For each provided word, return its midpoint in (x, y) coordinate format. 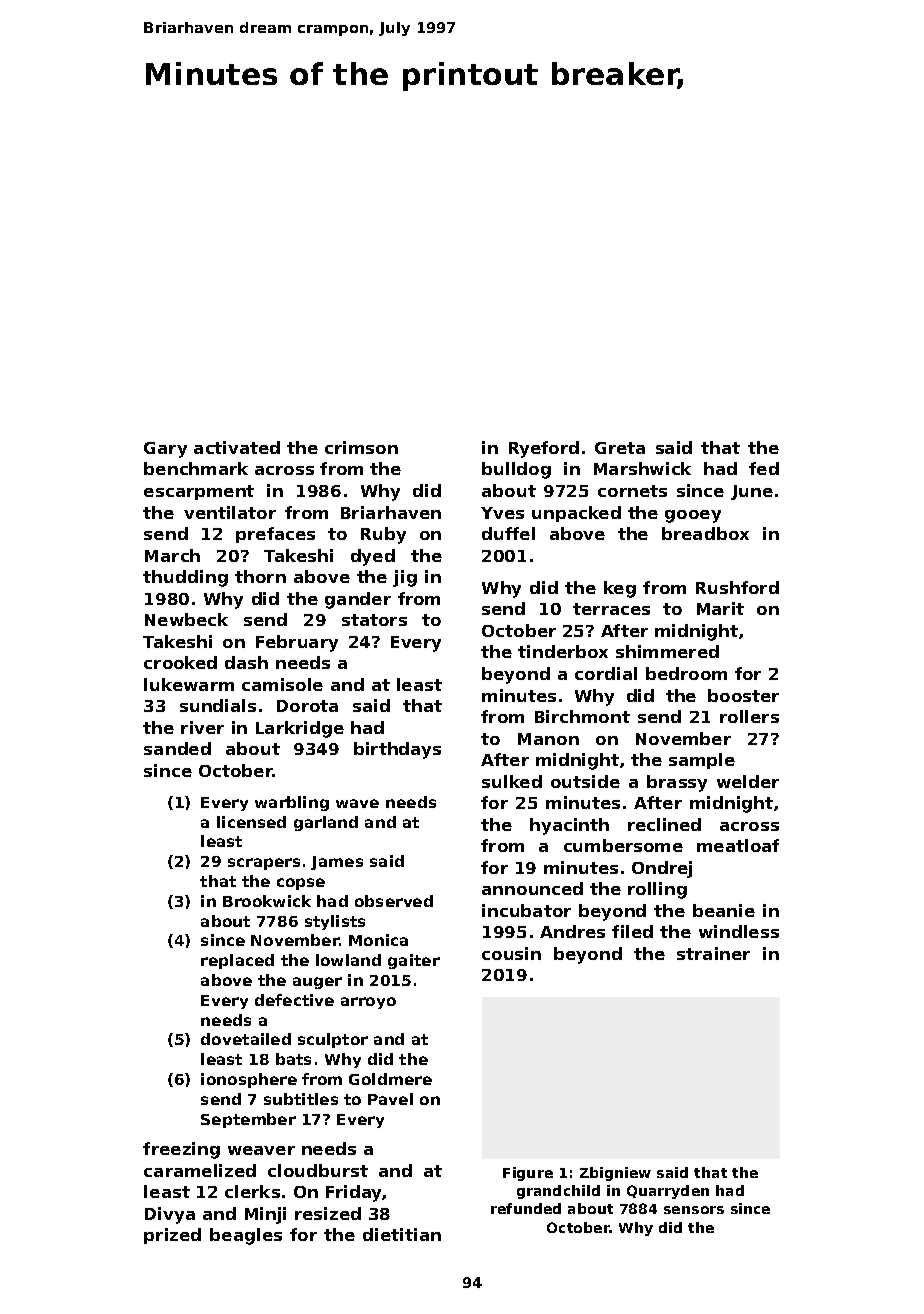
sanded (177, 748)
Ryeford (544, 449)
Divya (170, 1215)
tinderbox (563, 651)
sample (702, 761)
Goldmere (390, 1079)
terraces (611, 609)
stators (374, 620)
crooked (180, 662)
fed (764, 468)
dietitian (402, 1234)
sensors (694, 1210)
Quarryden (668, 1192)
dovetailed (246, 1039)
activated (237, 447)
